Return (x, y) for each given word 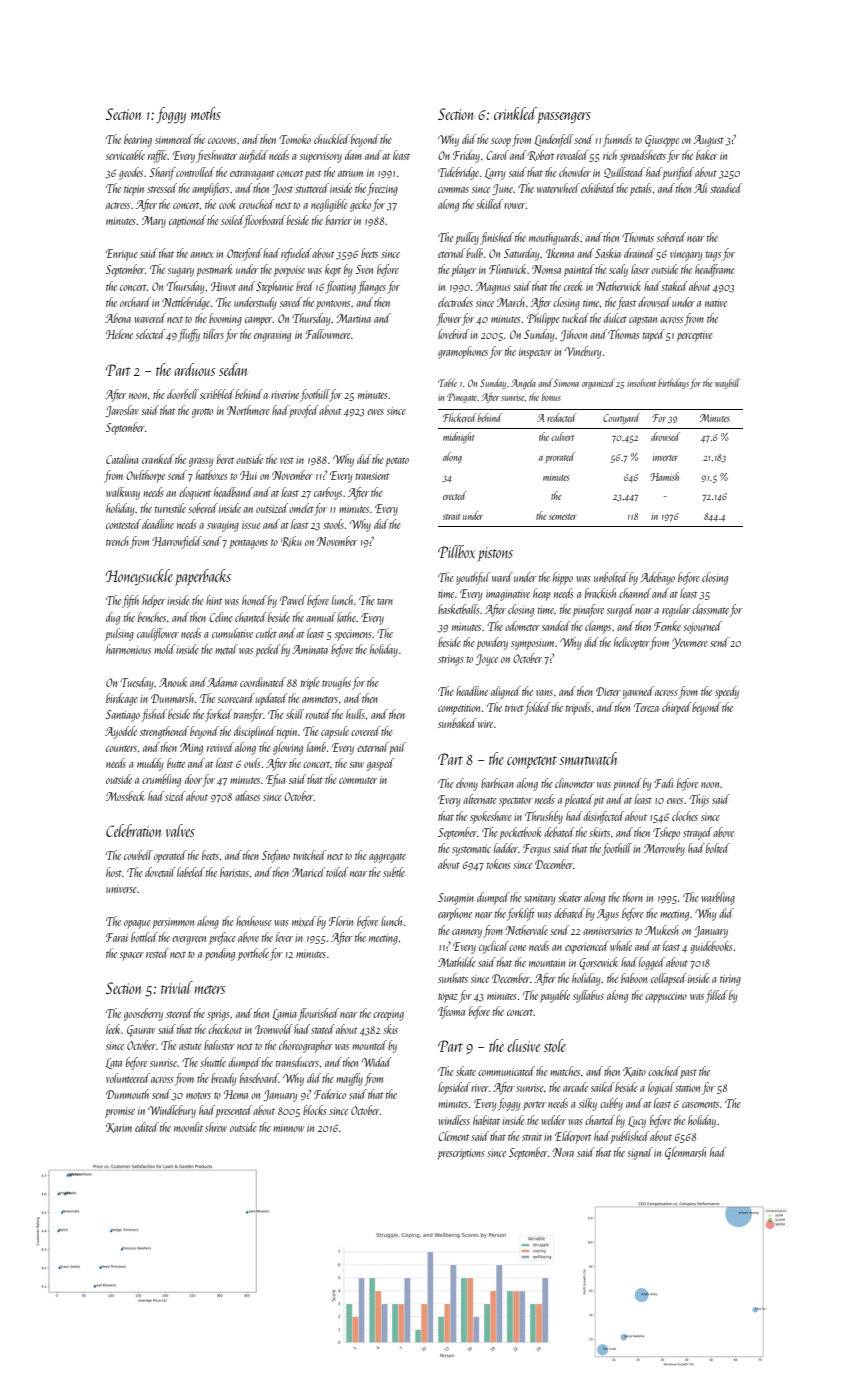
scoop (501, 142)
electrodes (455, 302)
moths (206, 113)
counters (121, 748)
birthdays (673, 383)
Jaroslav (122, 411)
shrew (216, 1127)
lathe (347, 617)
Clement (454, 1136)
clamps (598, 627)
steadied (726, 188)
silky (588, 1104)
